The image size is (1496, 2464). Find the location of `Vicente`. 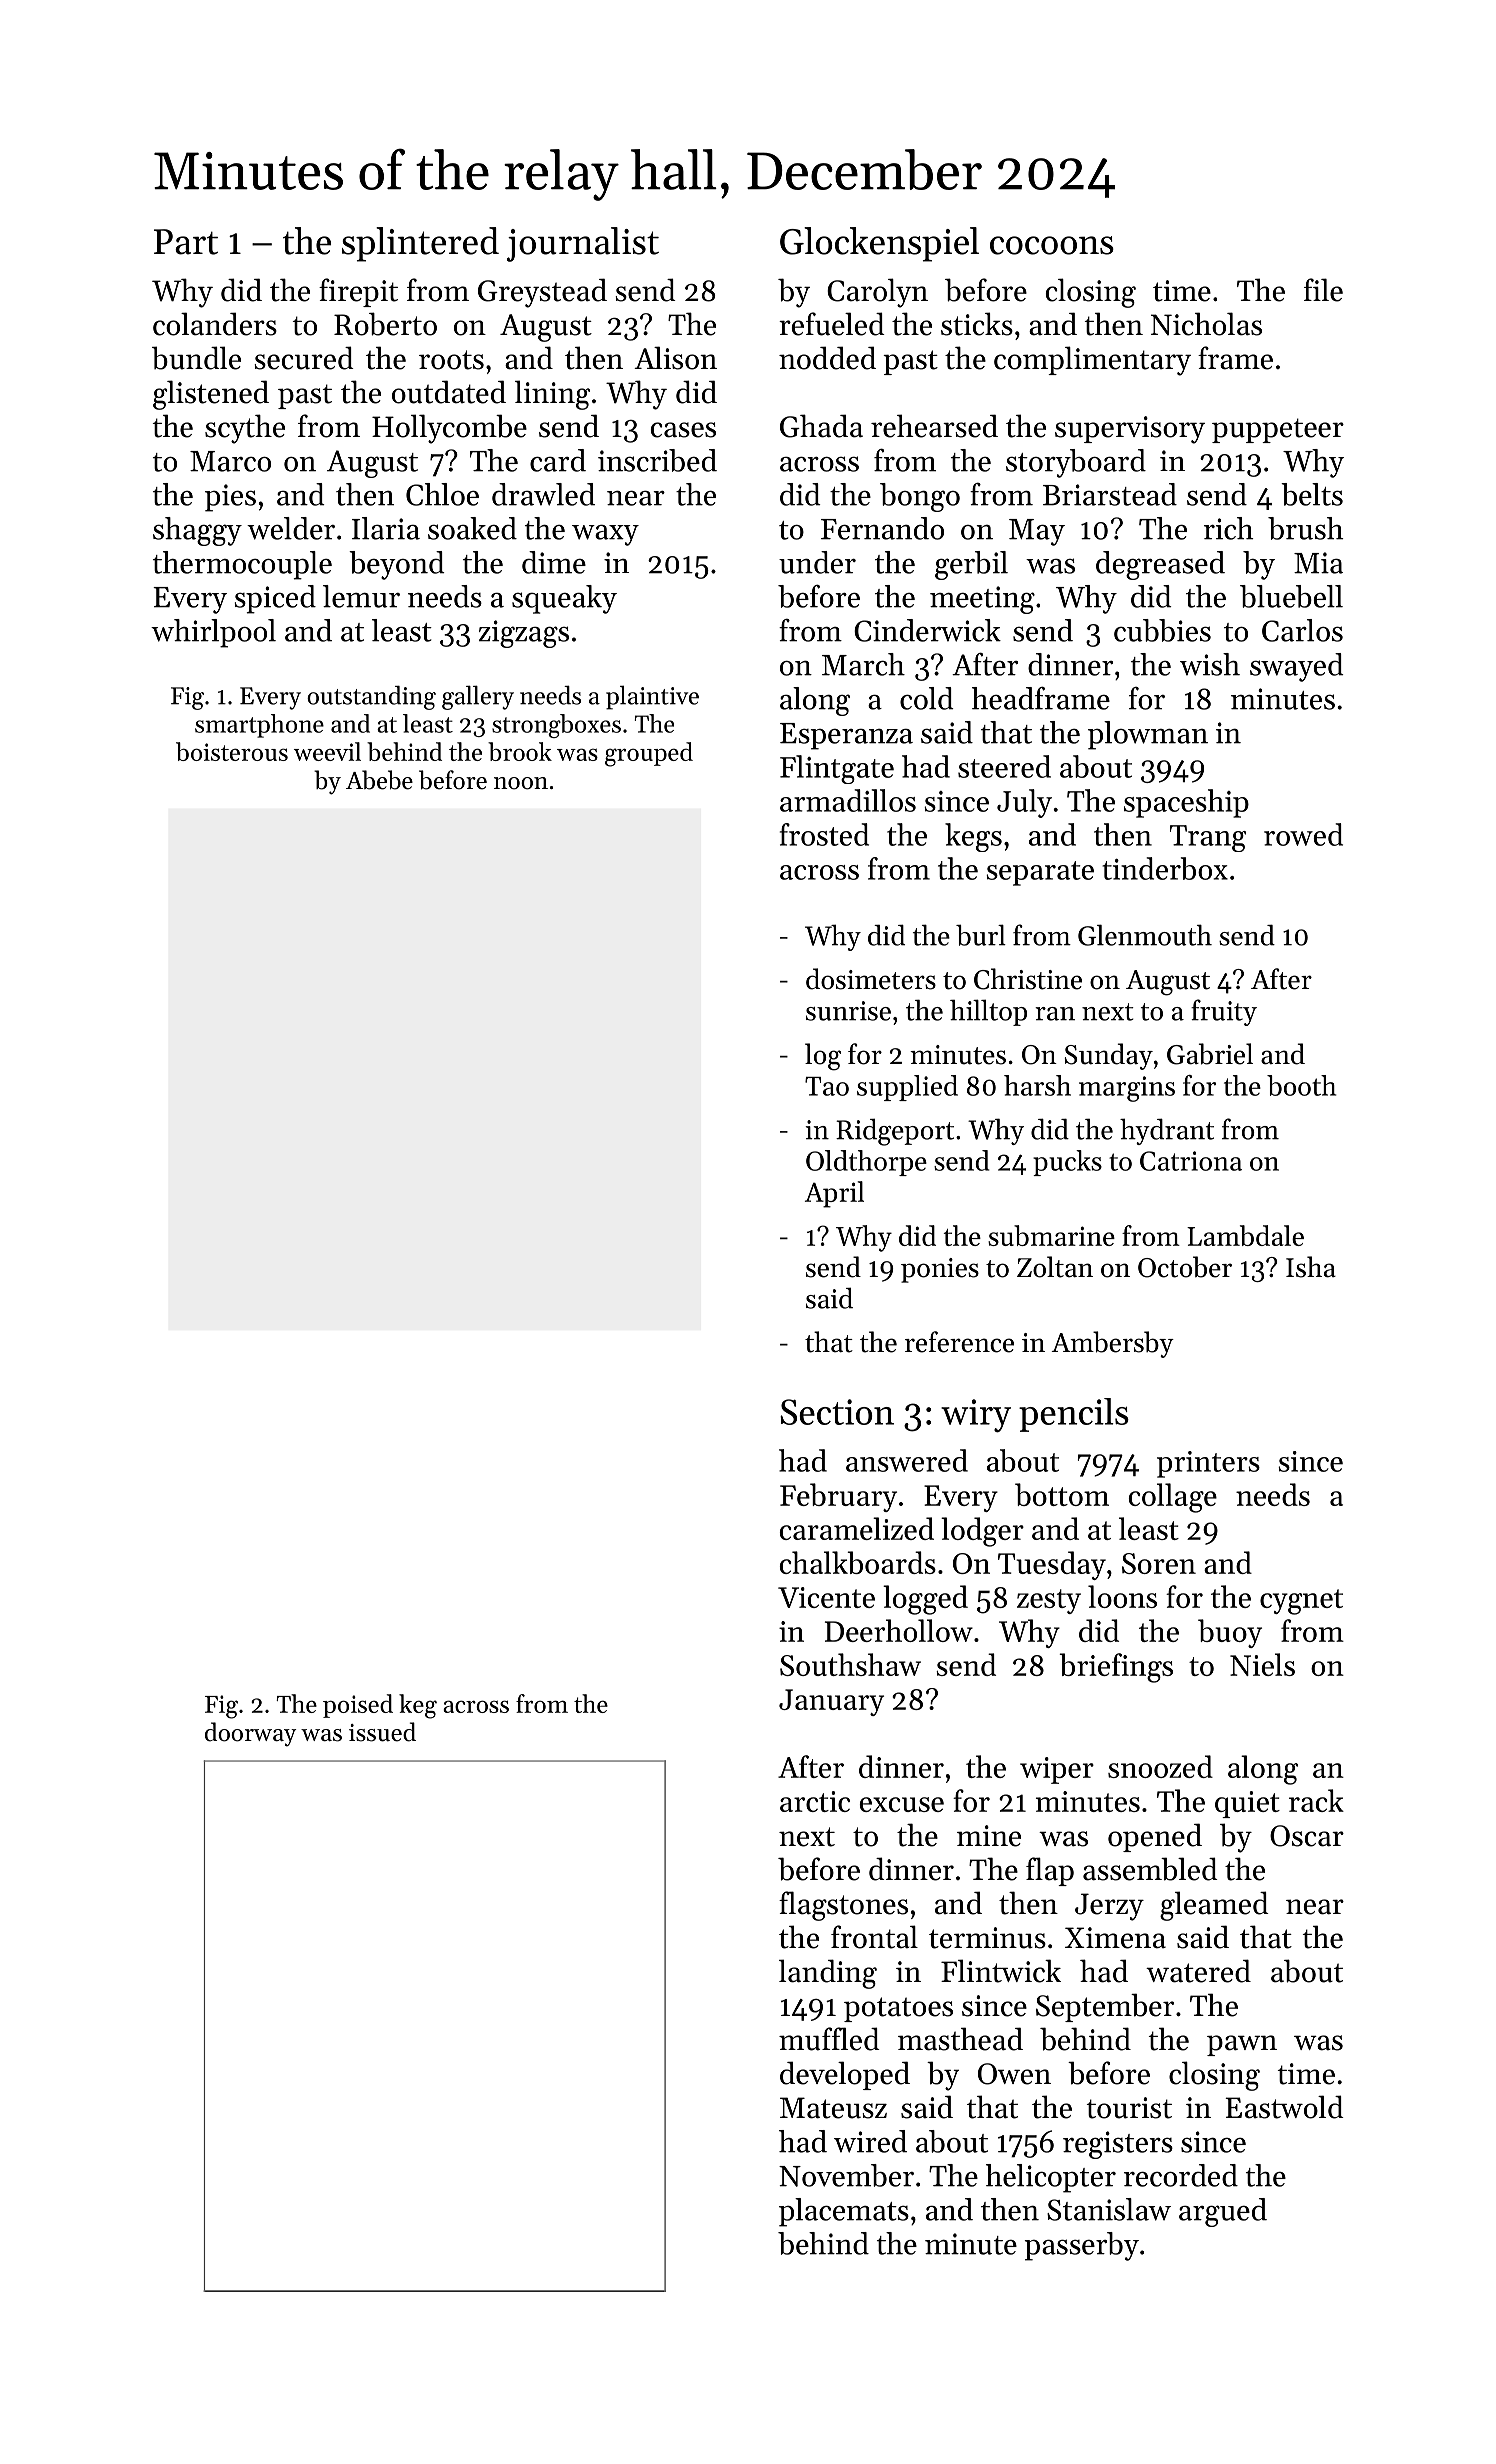

Vicente is located at coordinates (826, 1597).
